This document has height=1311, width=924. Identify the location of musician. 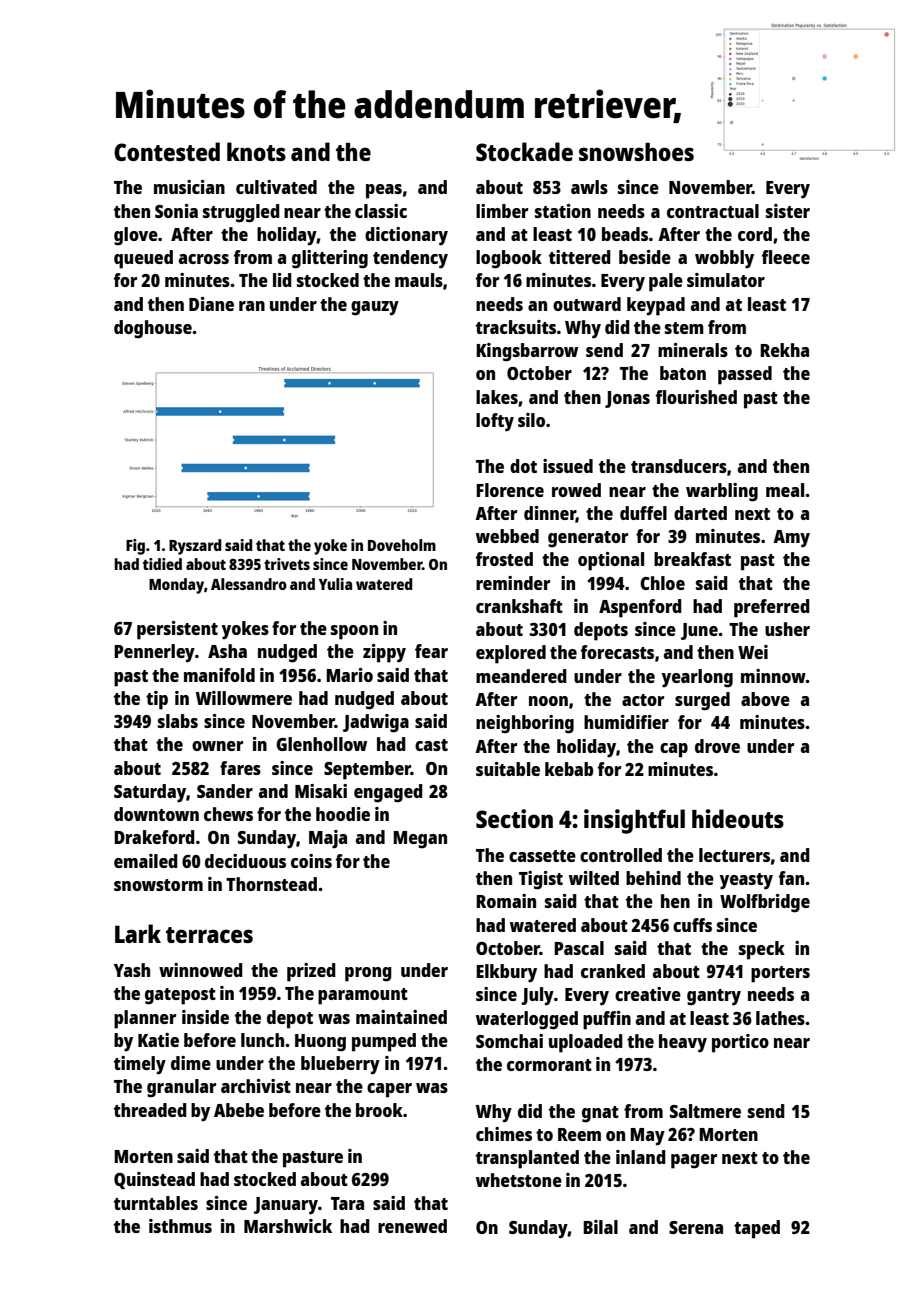
(189, 187).
